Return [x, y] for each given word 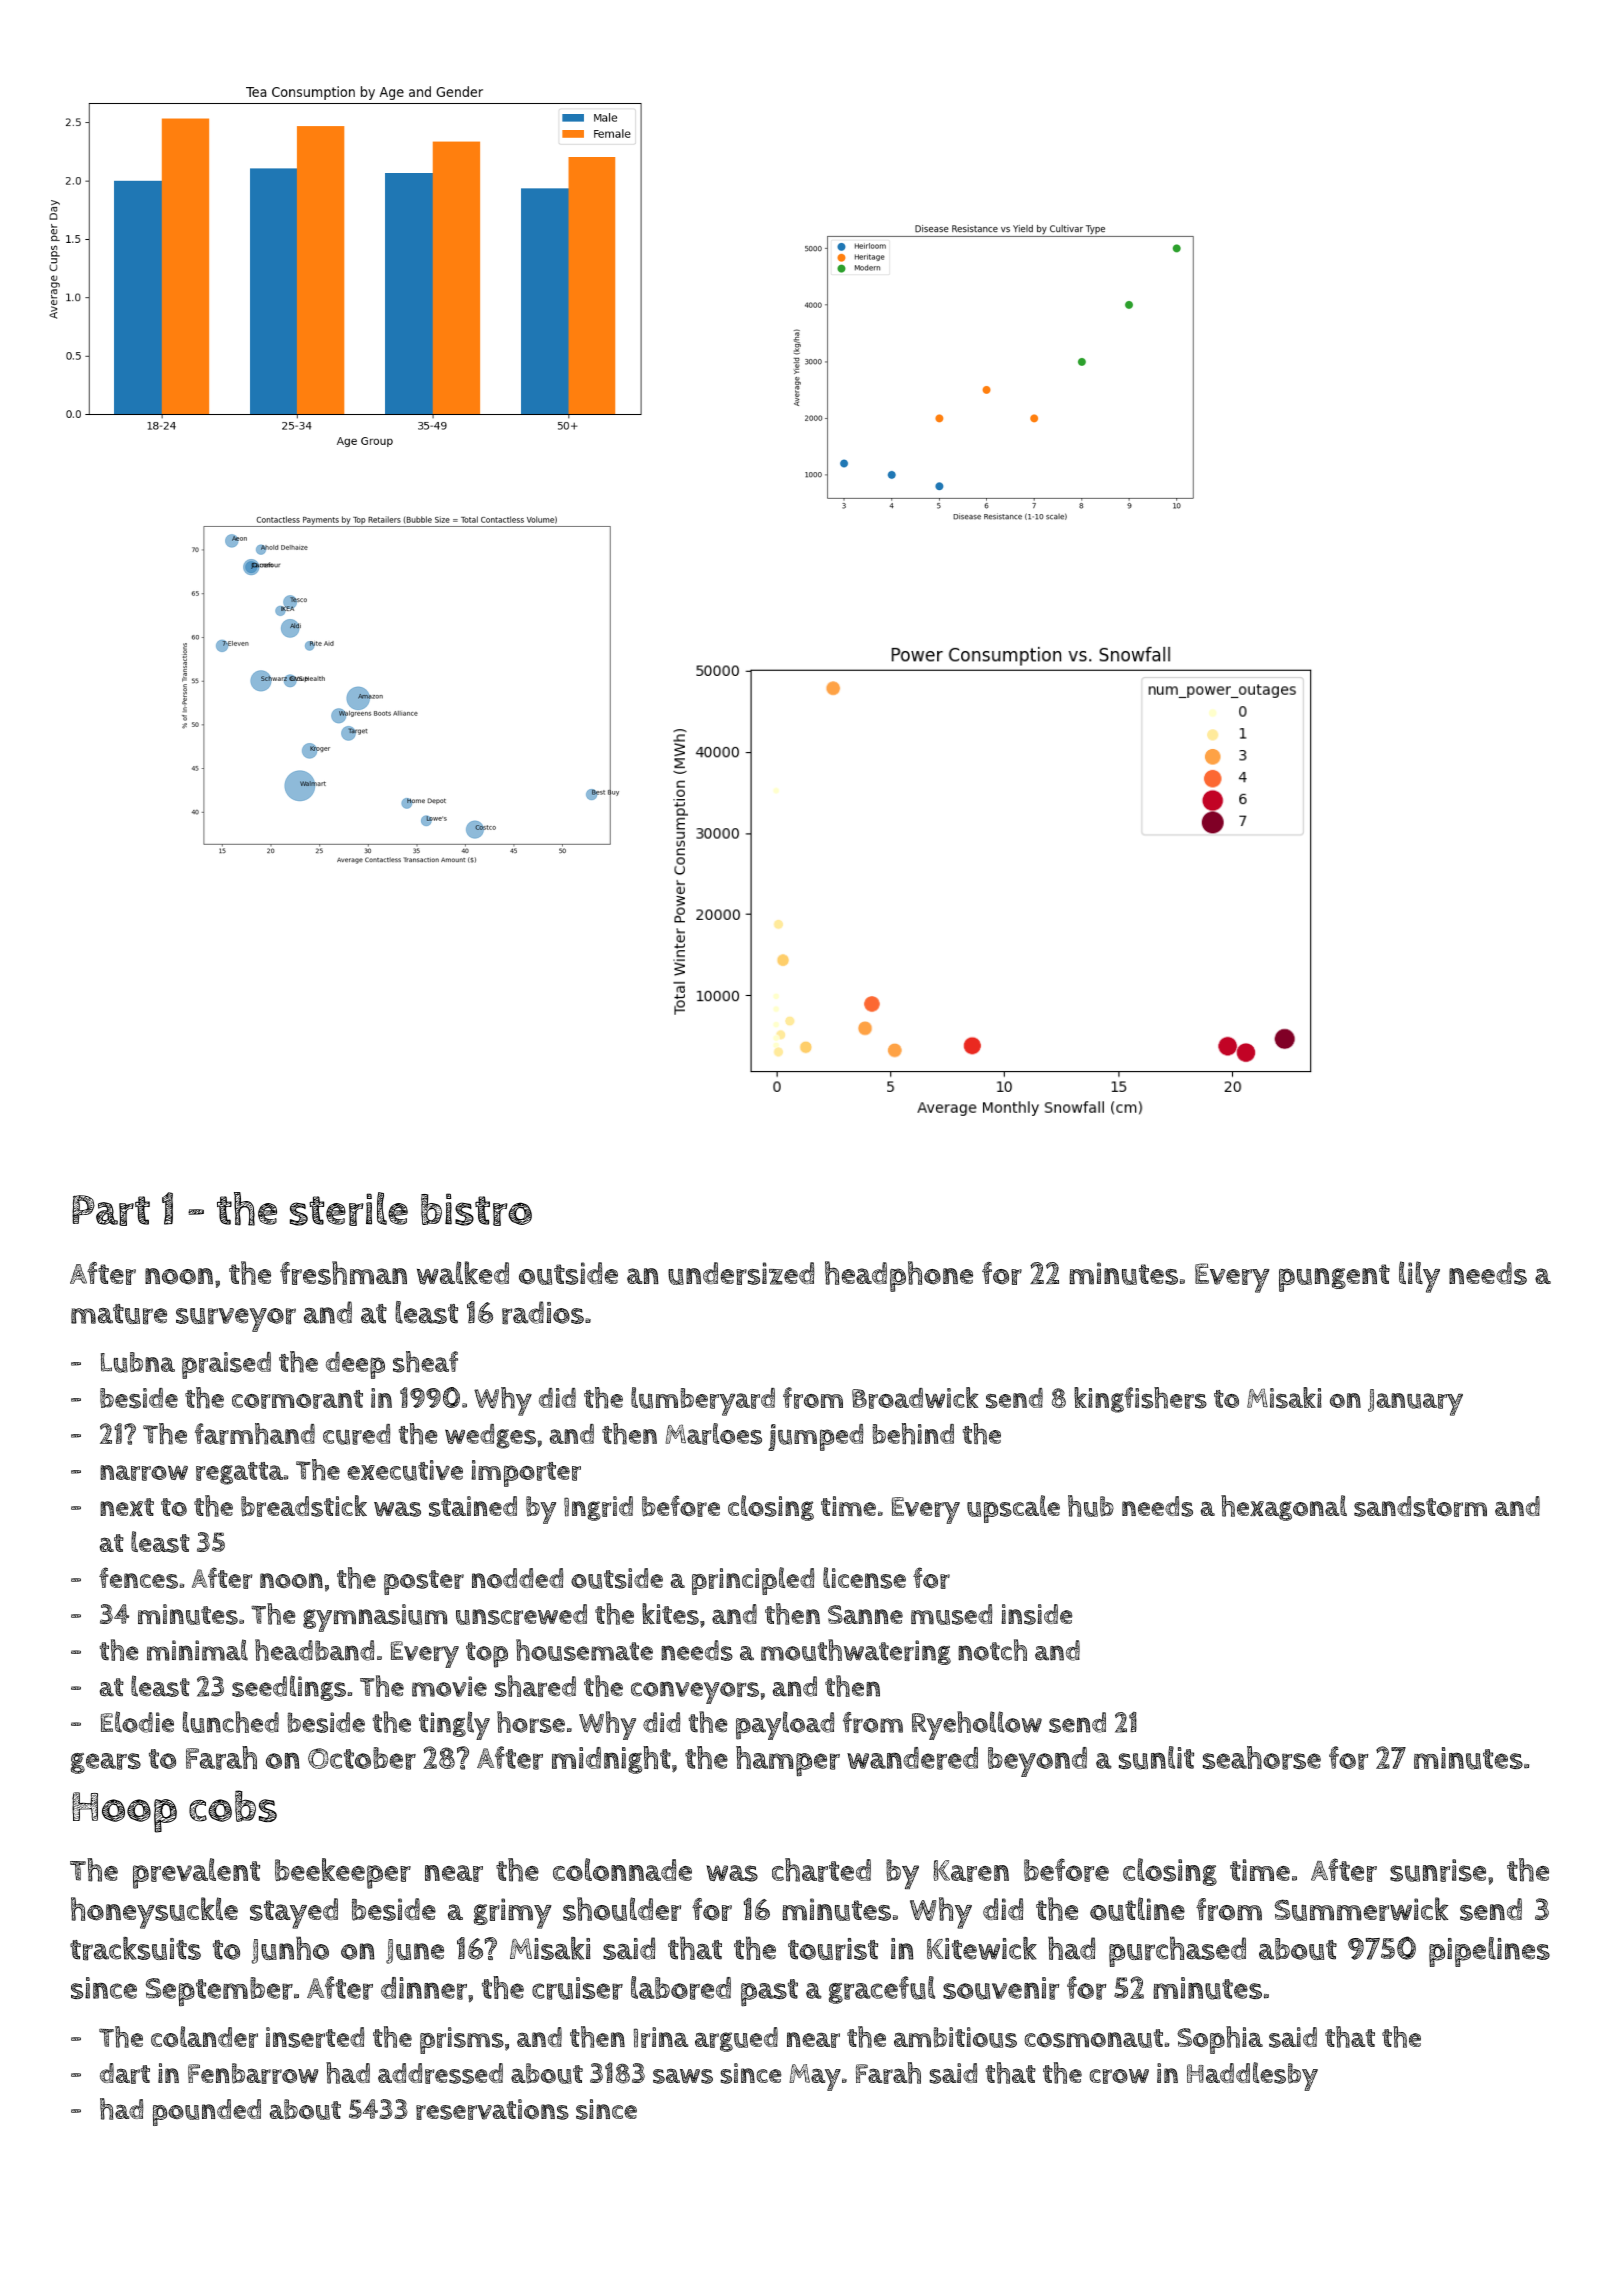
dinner [424, 1988]
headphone [899, 1276]
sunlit [1156, 1758]
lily [1419, 1277]
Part [111, 1210]
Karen [971, 1871]
